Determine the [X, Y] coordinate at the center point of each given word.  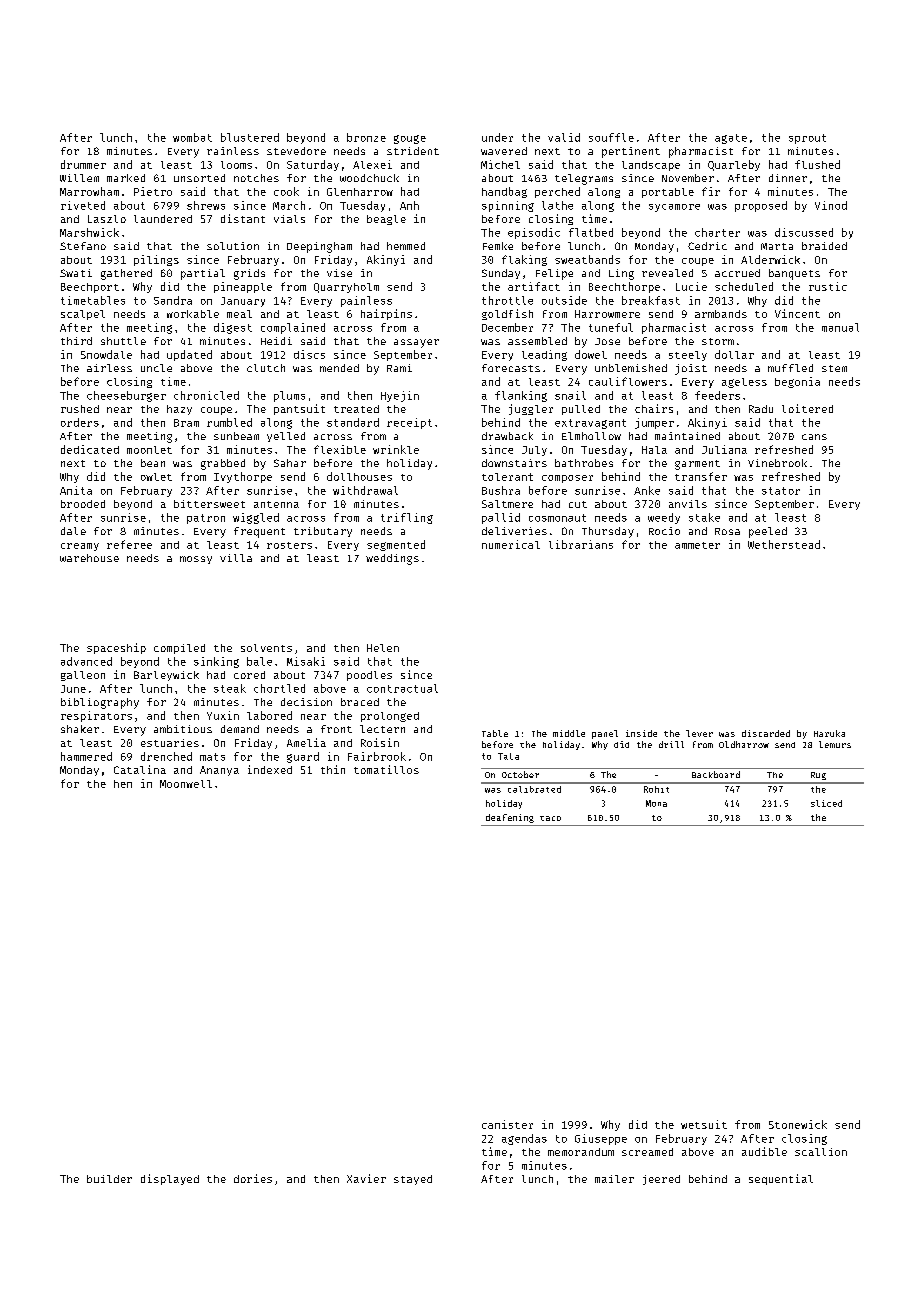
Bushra [501, 490]
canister [507, 1124]
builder [109, 1179]
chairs [654, 408]
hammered [86, 756]
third [76, 341]
